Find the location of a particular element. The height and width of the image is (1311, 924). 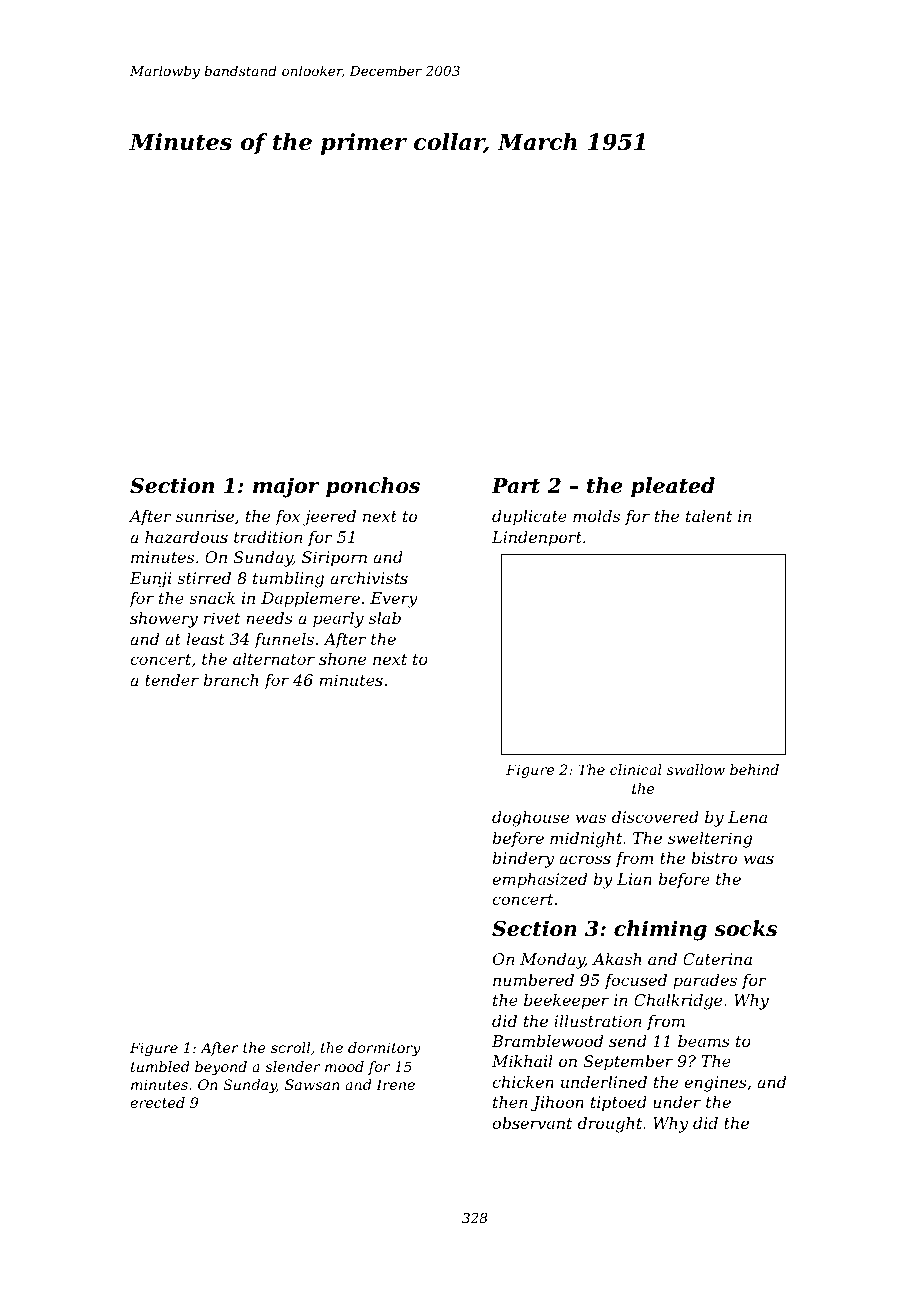

dormitory is located at coordinates (384, 1049).
